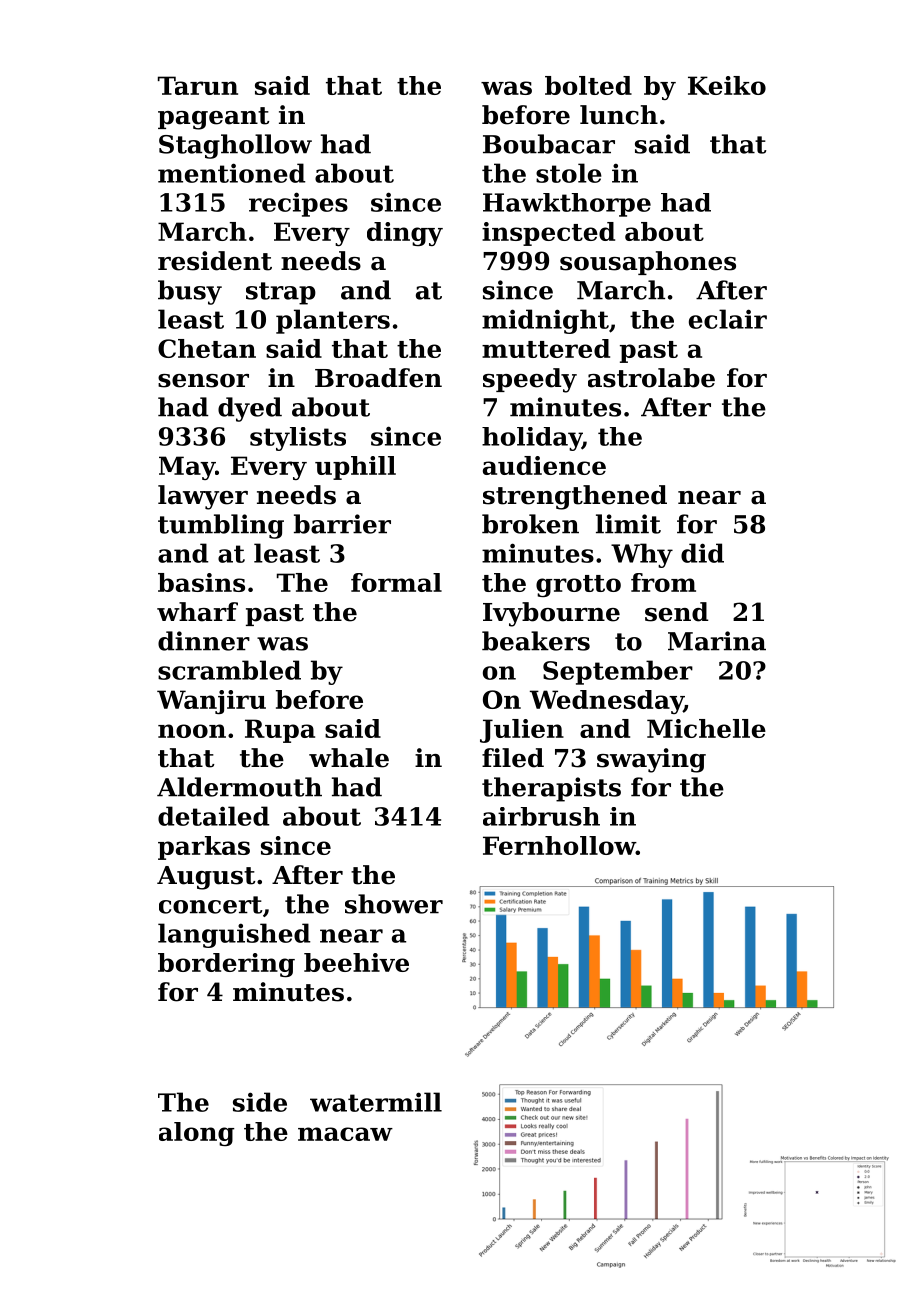  Describe the element at coordinates (207, 348) in the image. I see `Chetan` at that location.
